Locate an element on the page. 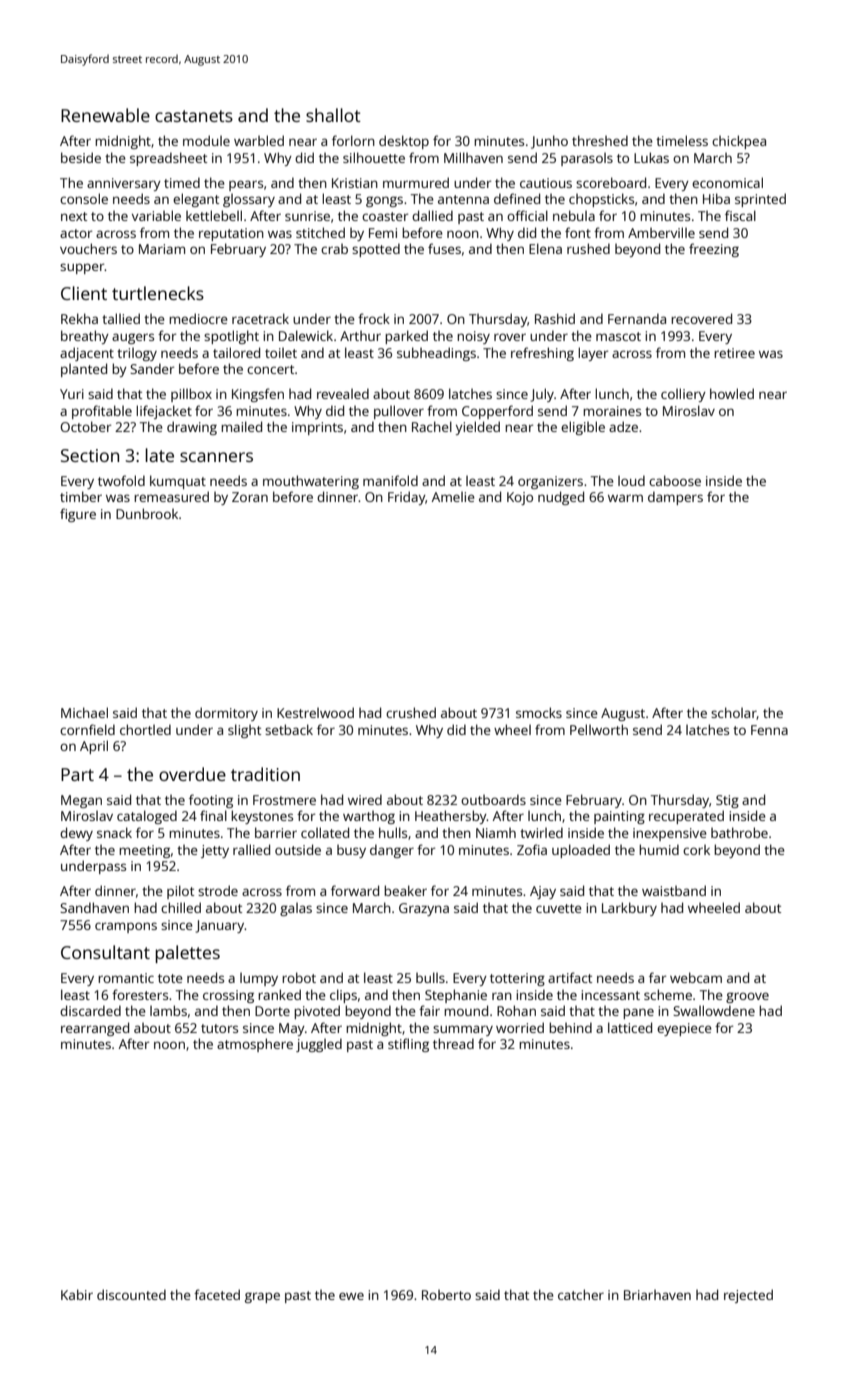 The width and height of the page is (849, 1400). Heathersby is located at coordinates (451, 817).
